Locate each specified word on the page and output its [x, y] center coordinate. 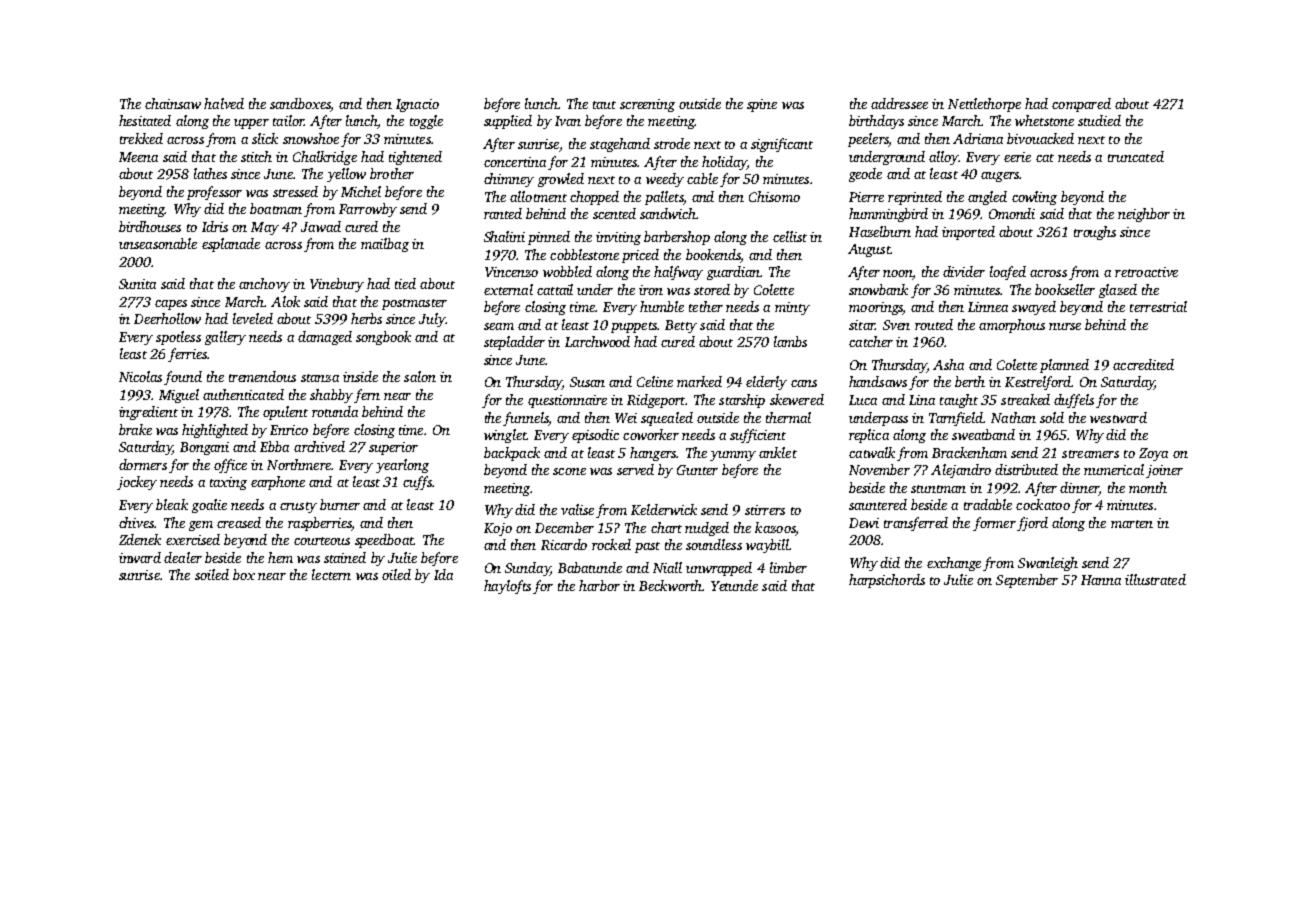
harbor [599, 585]
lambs [790, 341]
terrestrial [1158, 306]
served [635, 469]
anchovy [264, 285]
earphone [278, 483]
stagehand [620, 145]
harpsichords [887, 581]
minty [792, 308]
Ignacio [417, 105]
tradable [988, 504]
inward [140, 557]
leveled [253, 318]
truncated [1136, 156]
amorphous [1012, 326]
